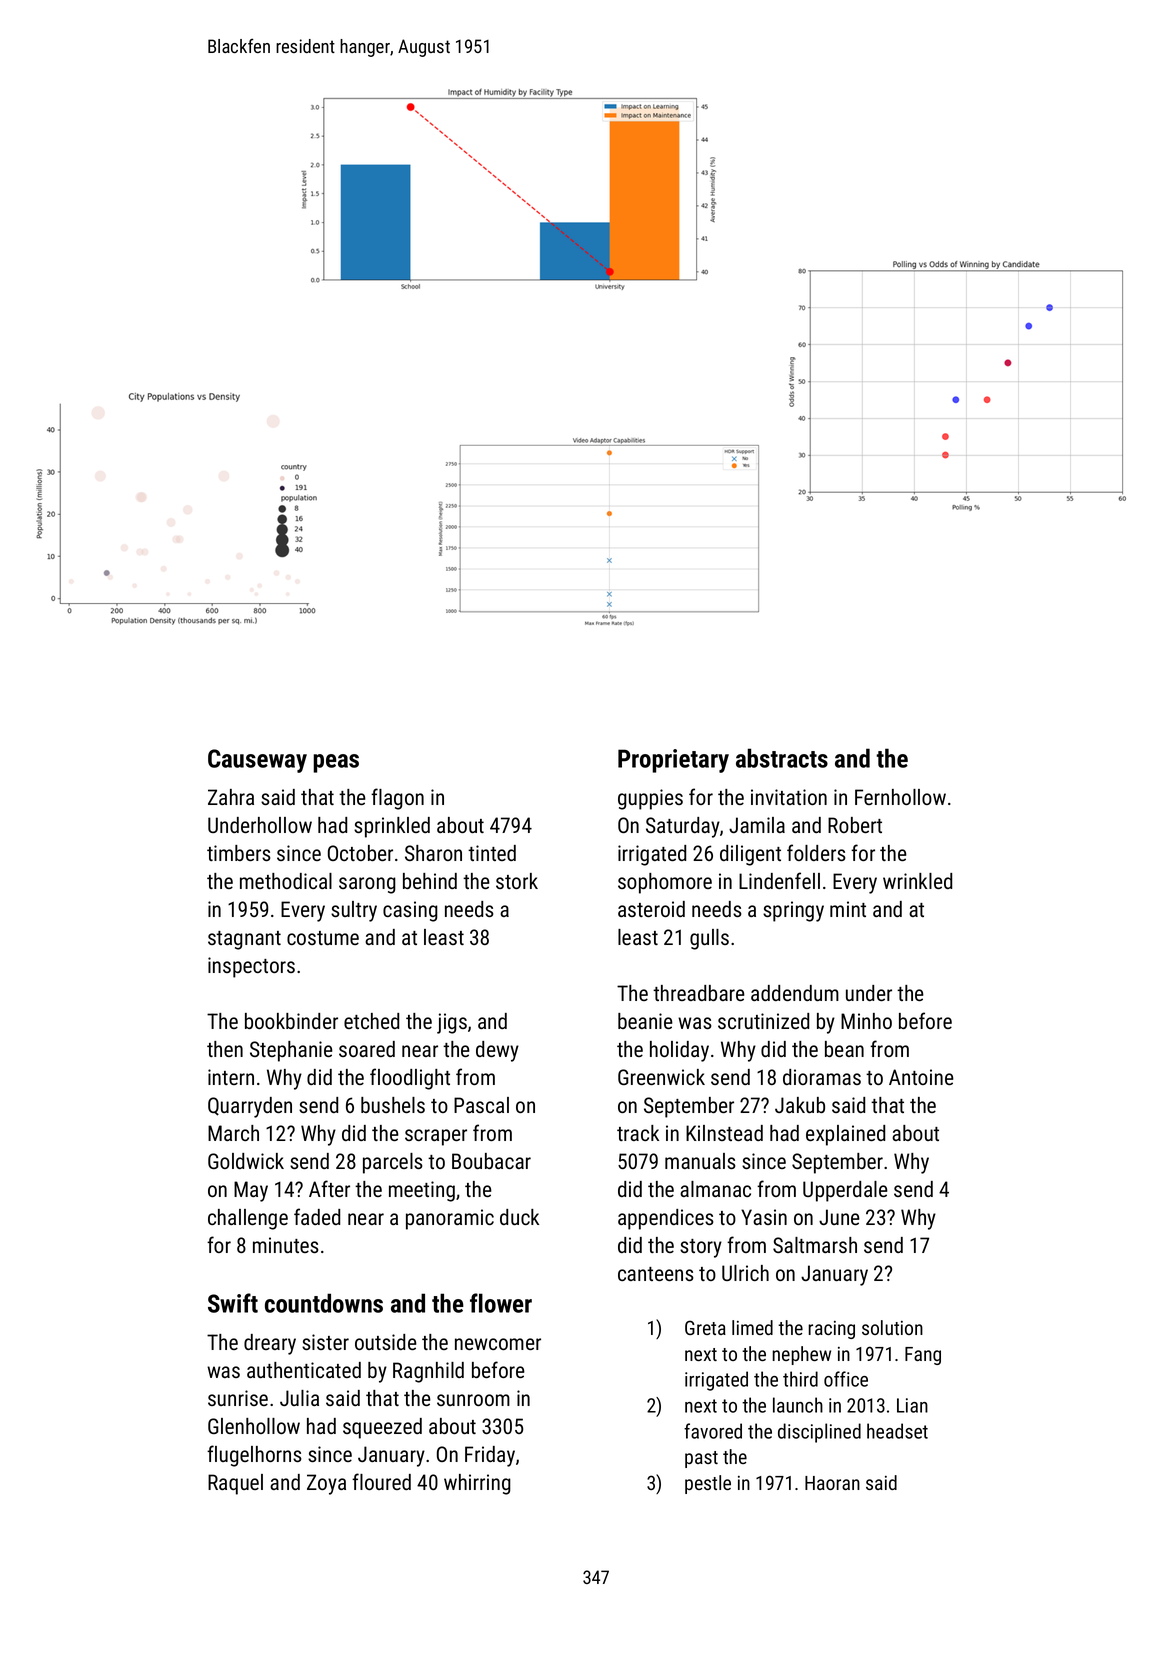  Describe the element at coordinates (900, 797) in the screenshot. I see `Fernhollow` at that location.
